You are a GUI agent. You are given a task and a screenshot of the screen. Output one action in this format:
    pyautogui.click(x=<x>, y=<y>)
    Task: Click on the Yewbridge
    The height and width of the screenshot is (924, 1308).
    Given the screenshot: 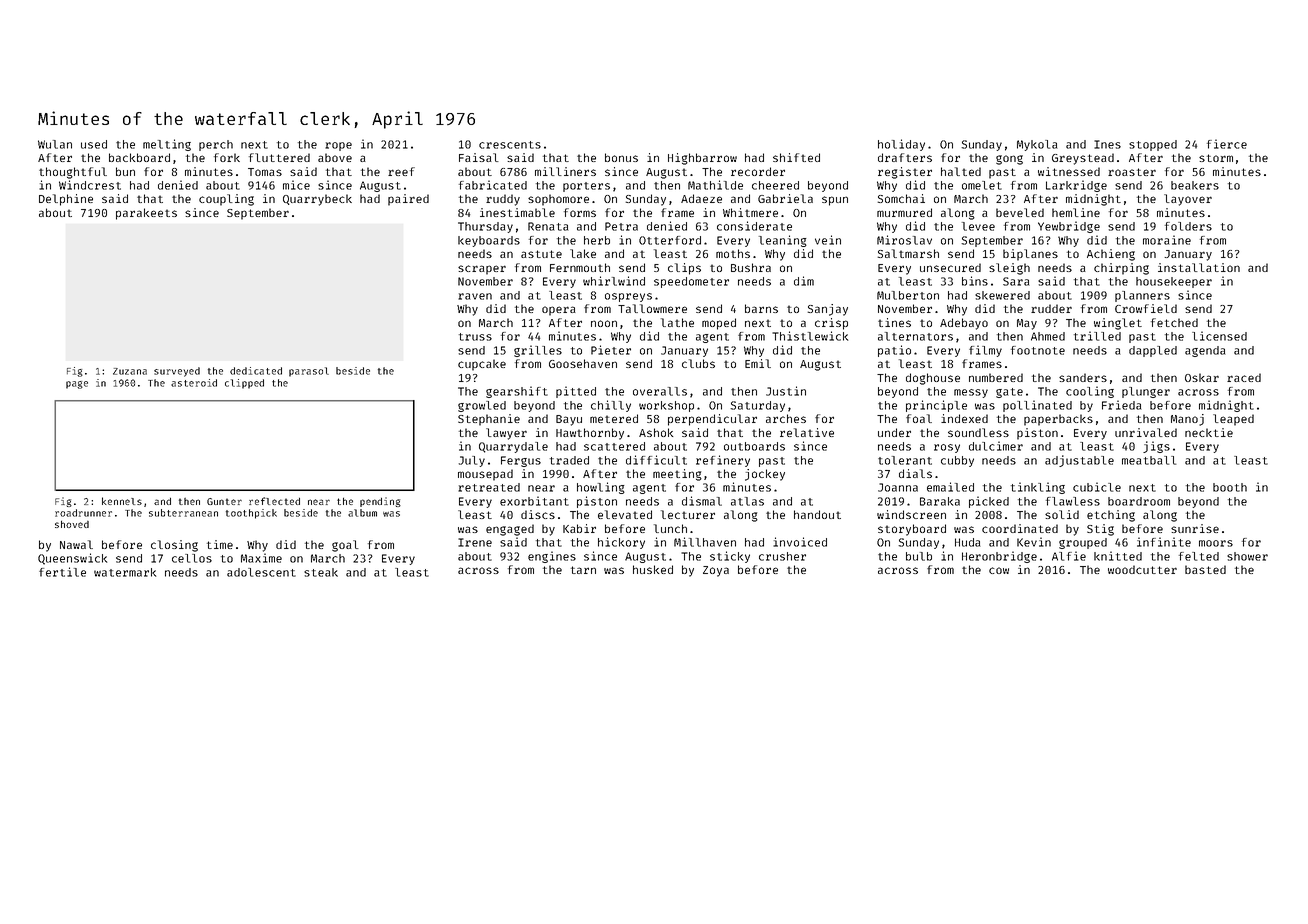 What is the action you would take?
    pyautogui.click(x=1069, y=227)
